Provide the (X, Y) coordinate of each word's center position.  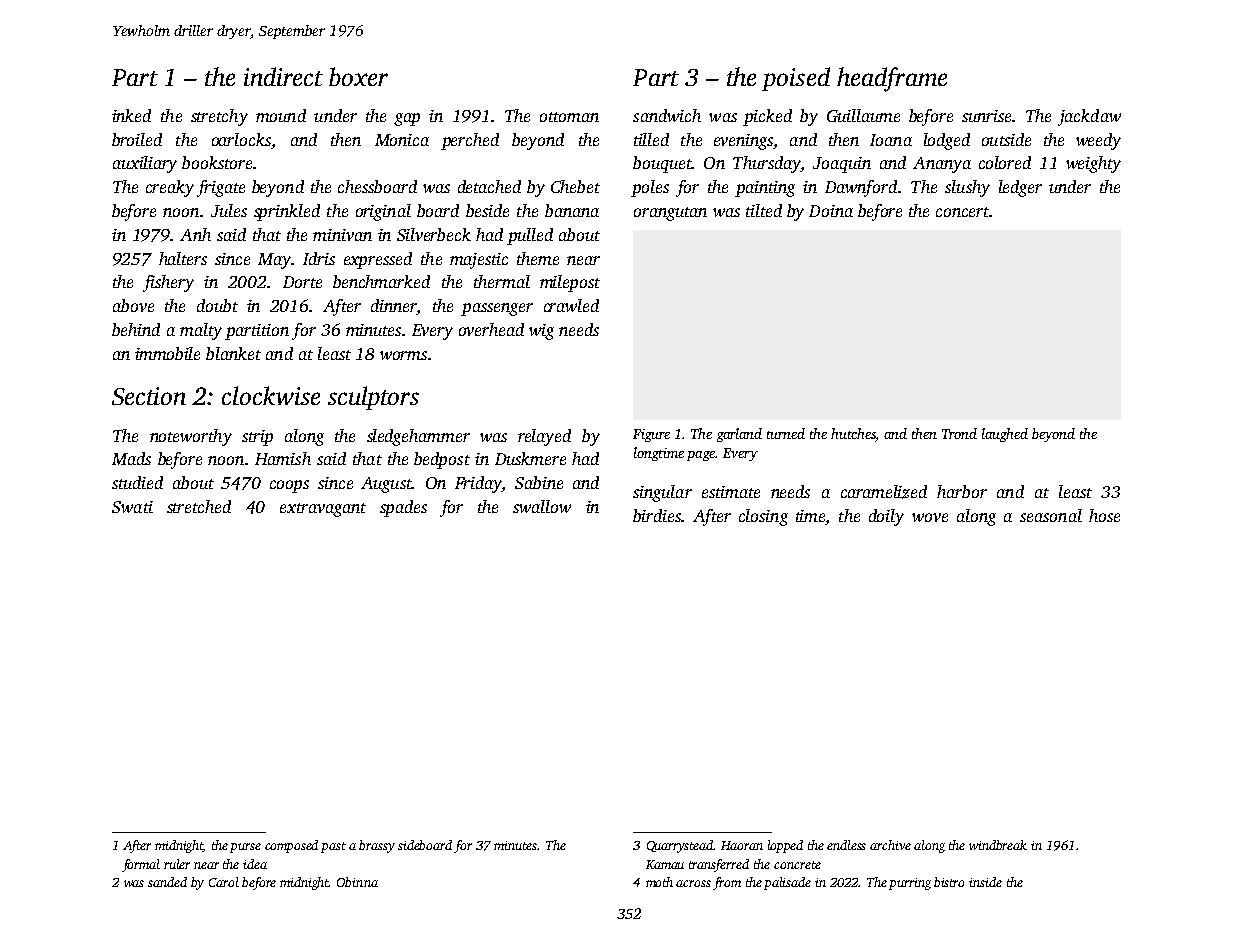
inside (985, 882)
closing (763, 517)
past (333, 847)
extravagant (323, 510)
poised (796, 79)
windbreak (998, 845)
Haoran (742, 845)
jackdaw (1089, 117)
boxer (358, 76)
